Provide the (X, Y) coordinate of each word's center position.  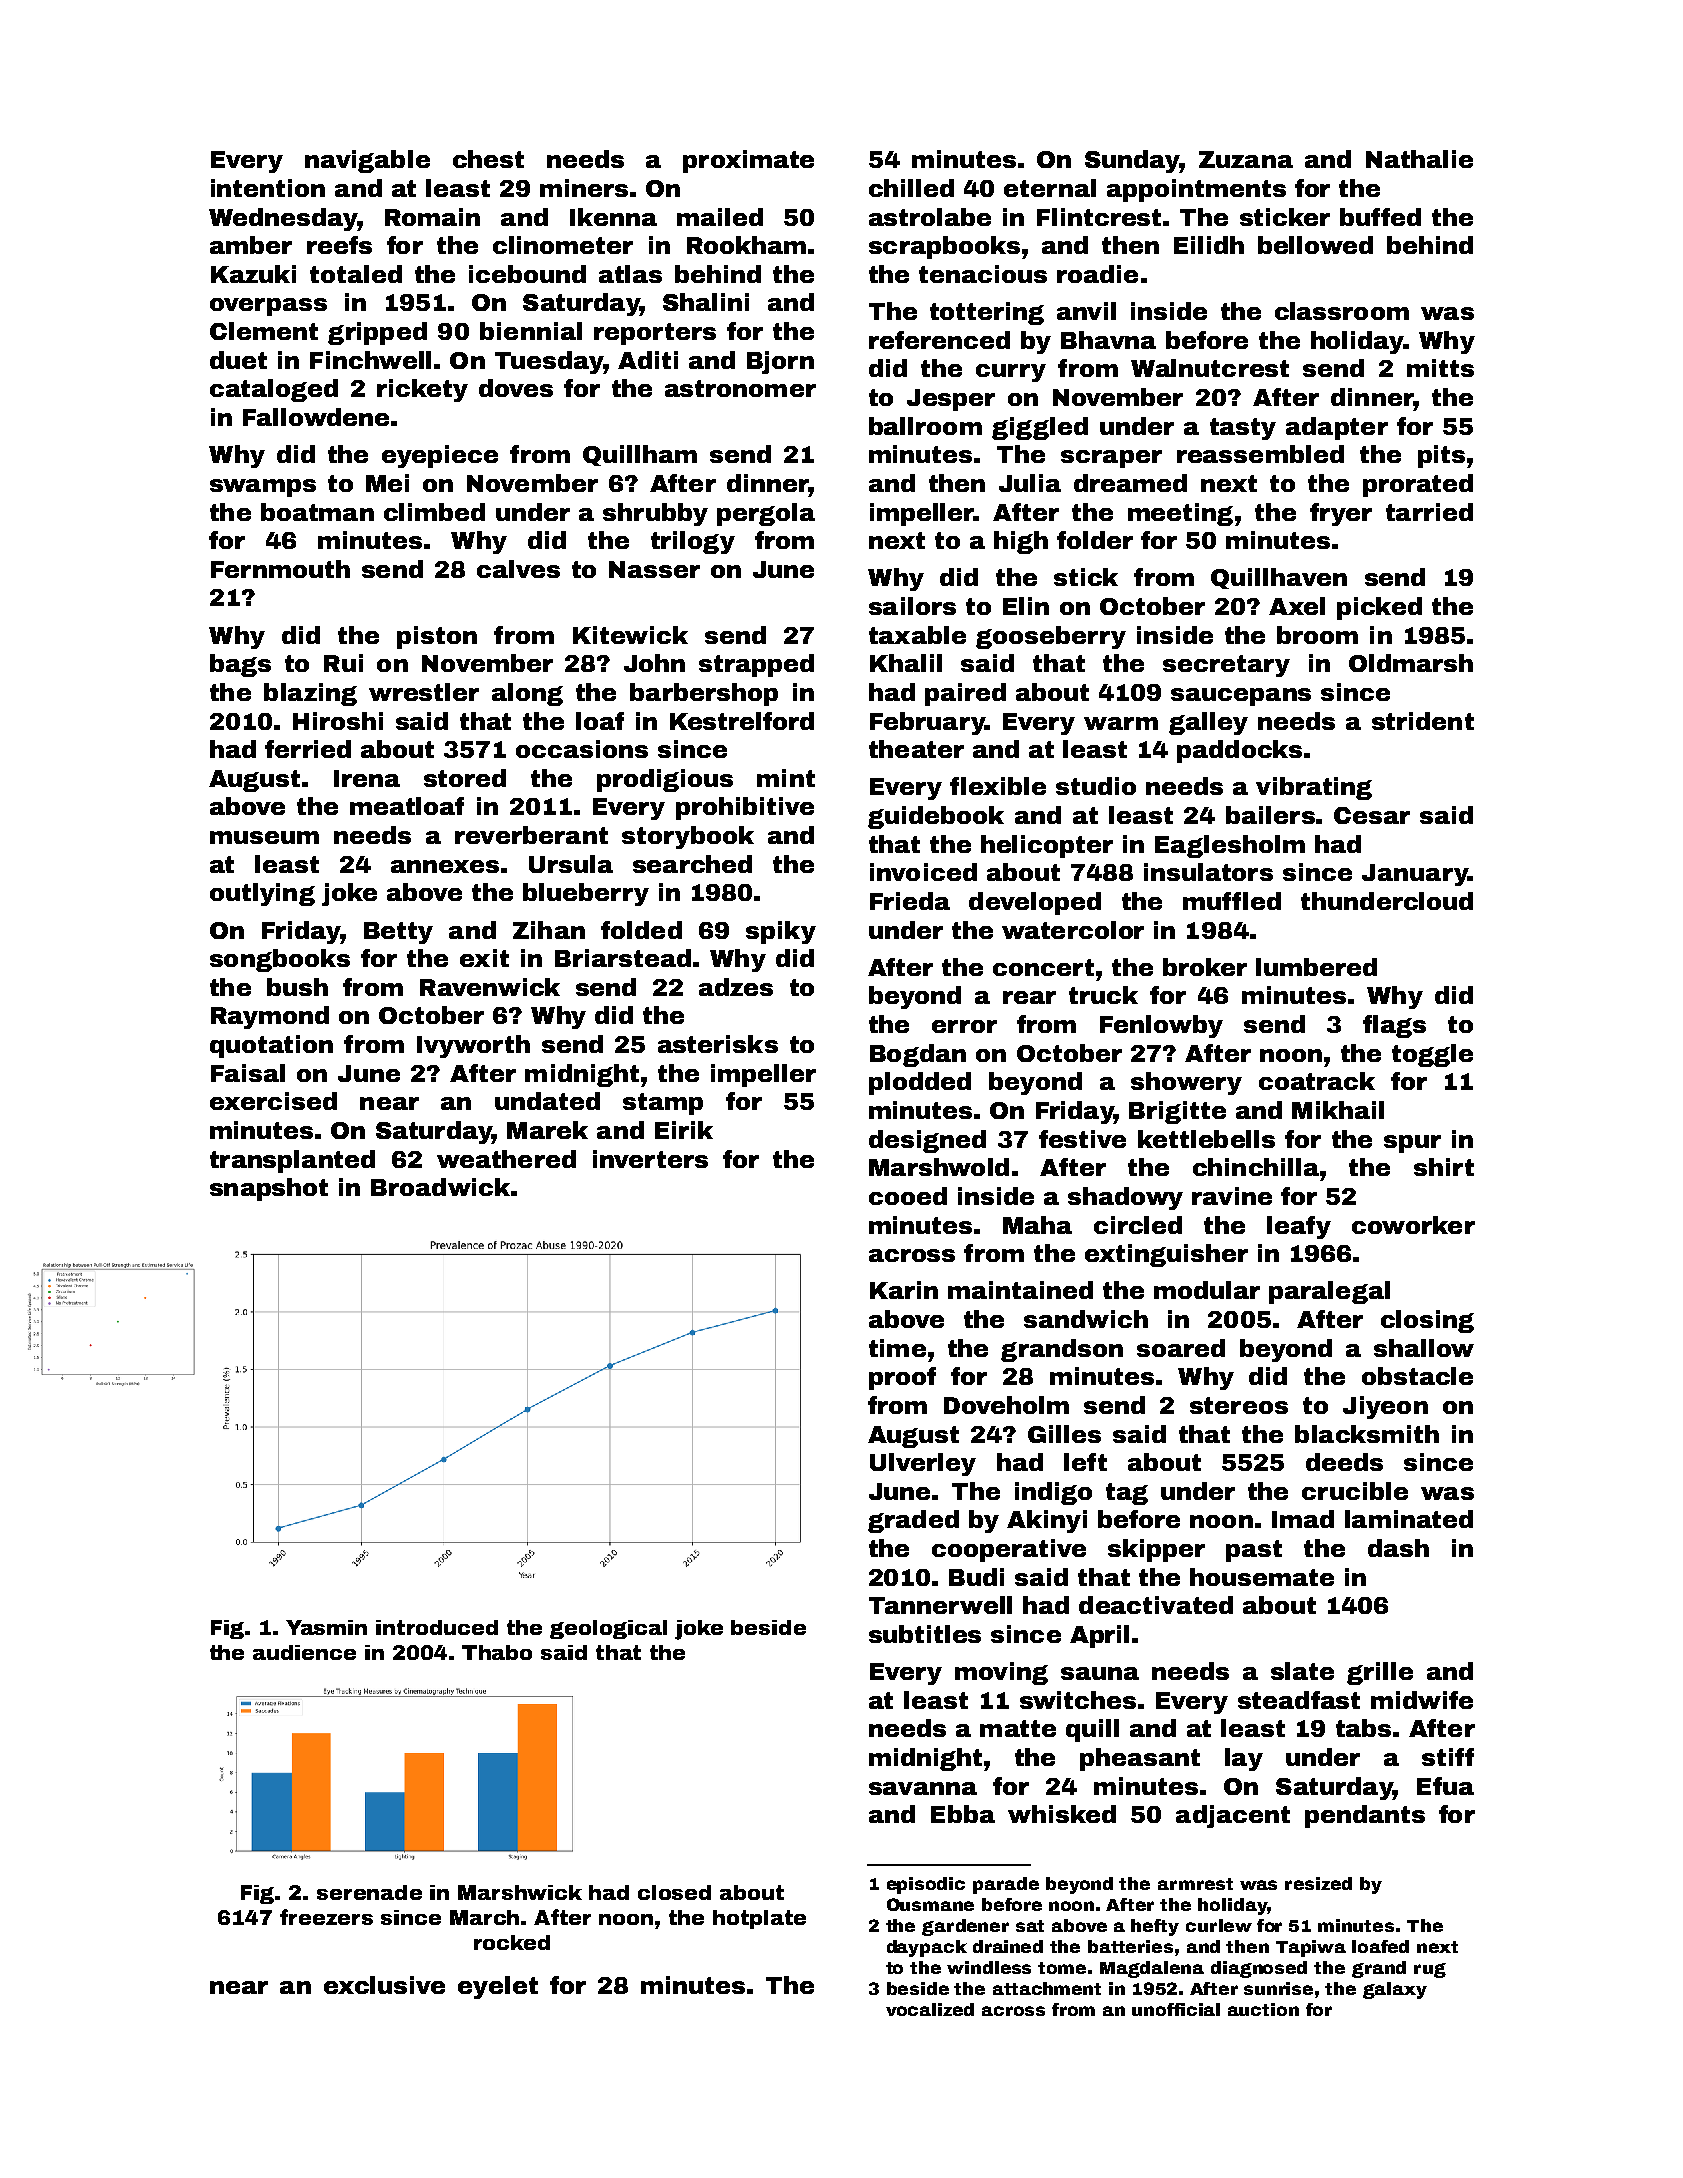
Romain (432, 217)
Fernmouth (280, 569)
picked (1379, 608)
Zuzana (1246, 159)
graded (913, 1521)
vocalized (930, 2009)
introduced (437, 1627)
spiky (781, 932)
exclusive (384, 1985)
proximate (748, 161)
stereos (1239, 1405)
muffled (1232, 901)
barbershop (704, 694)
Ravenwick (490, 987)
